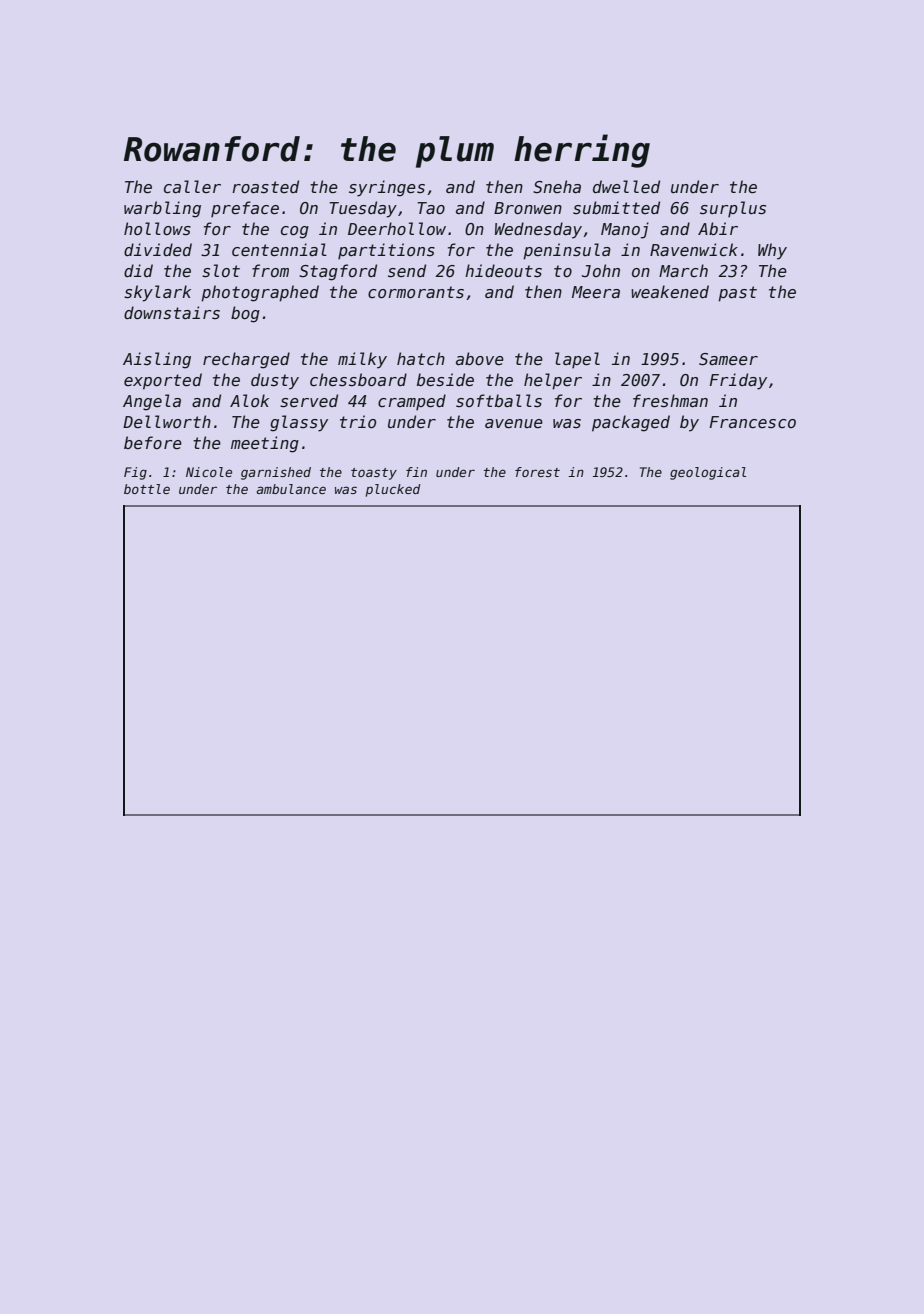 The image size is (924, 1314). I want to click on geological, so click(708, 473).
